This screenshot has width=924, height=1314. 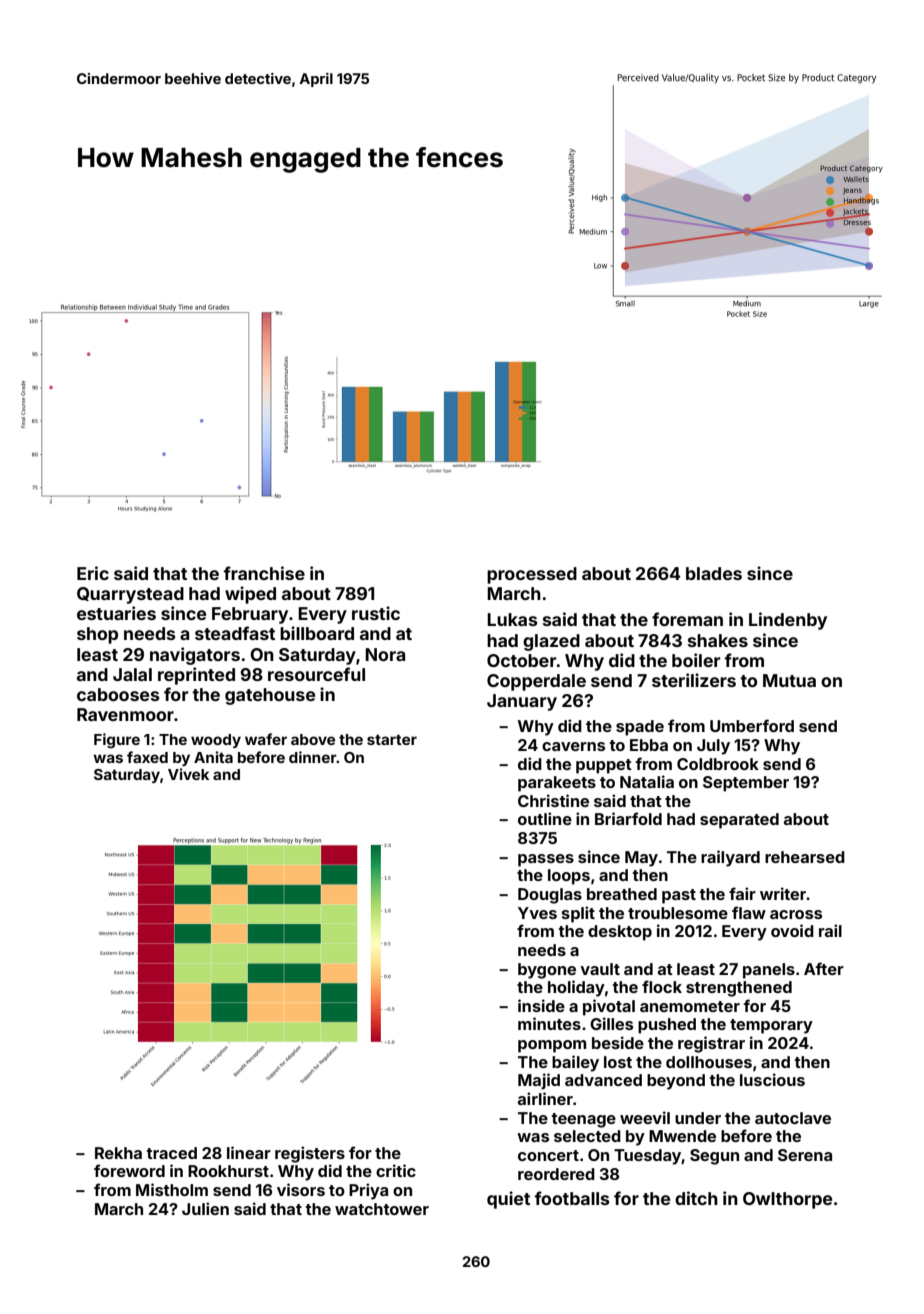 I want to click on vault, so click(x=600, y=969).
